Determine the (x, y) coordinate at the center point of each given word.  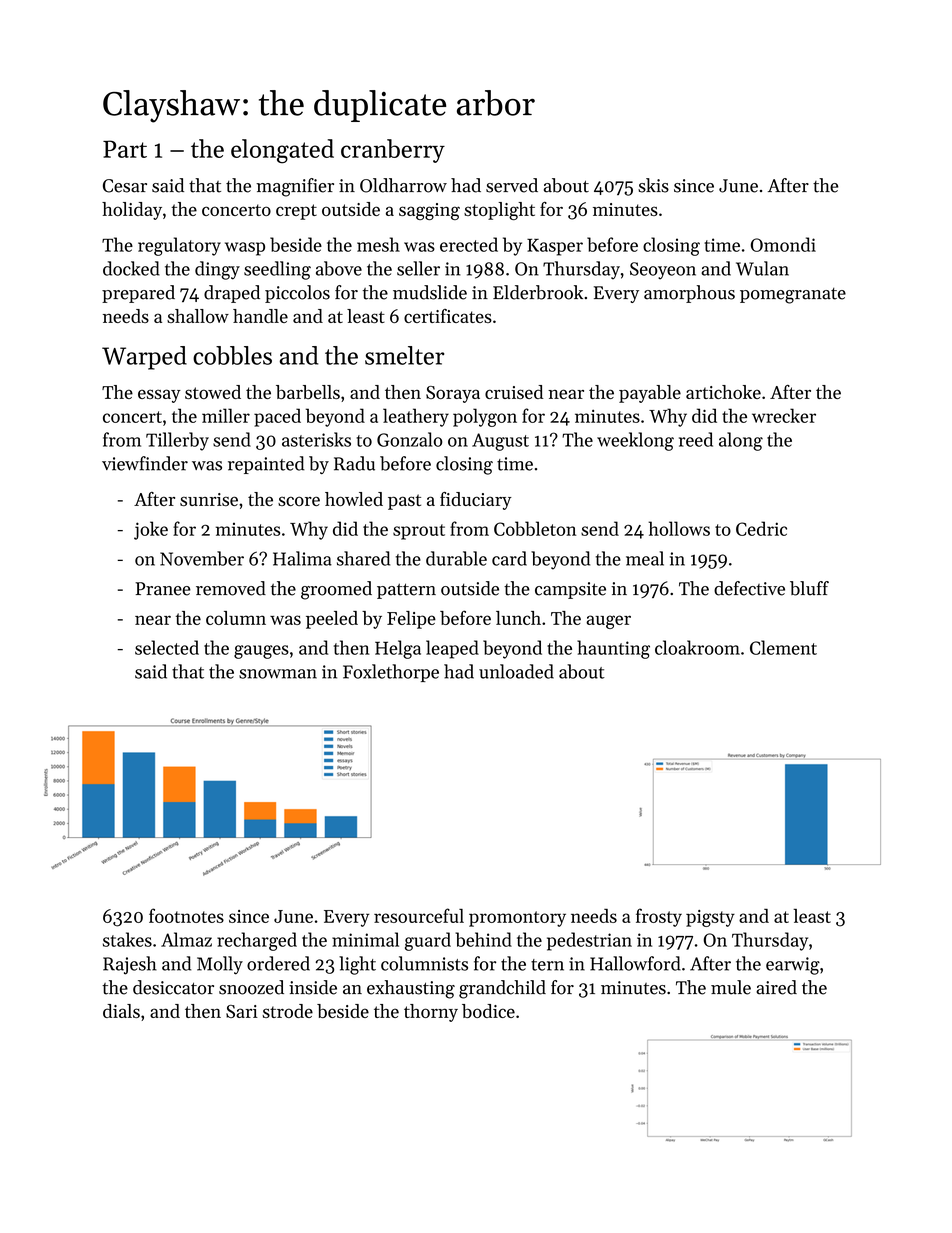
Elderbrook (538, 292)
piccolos (297, 294)
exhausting (411, 989)
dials (121, 1011)
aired (776, 987)
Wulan (762, 268)
